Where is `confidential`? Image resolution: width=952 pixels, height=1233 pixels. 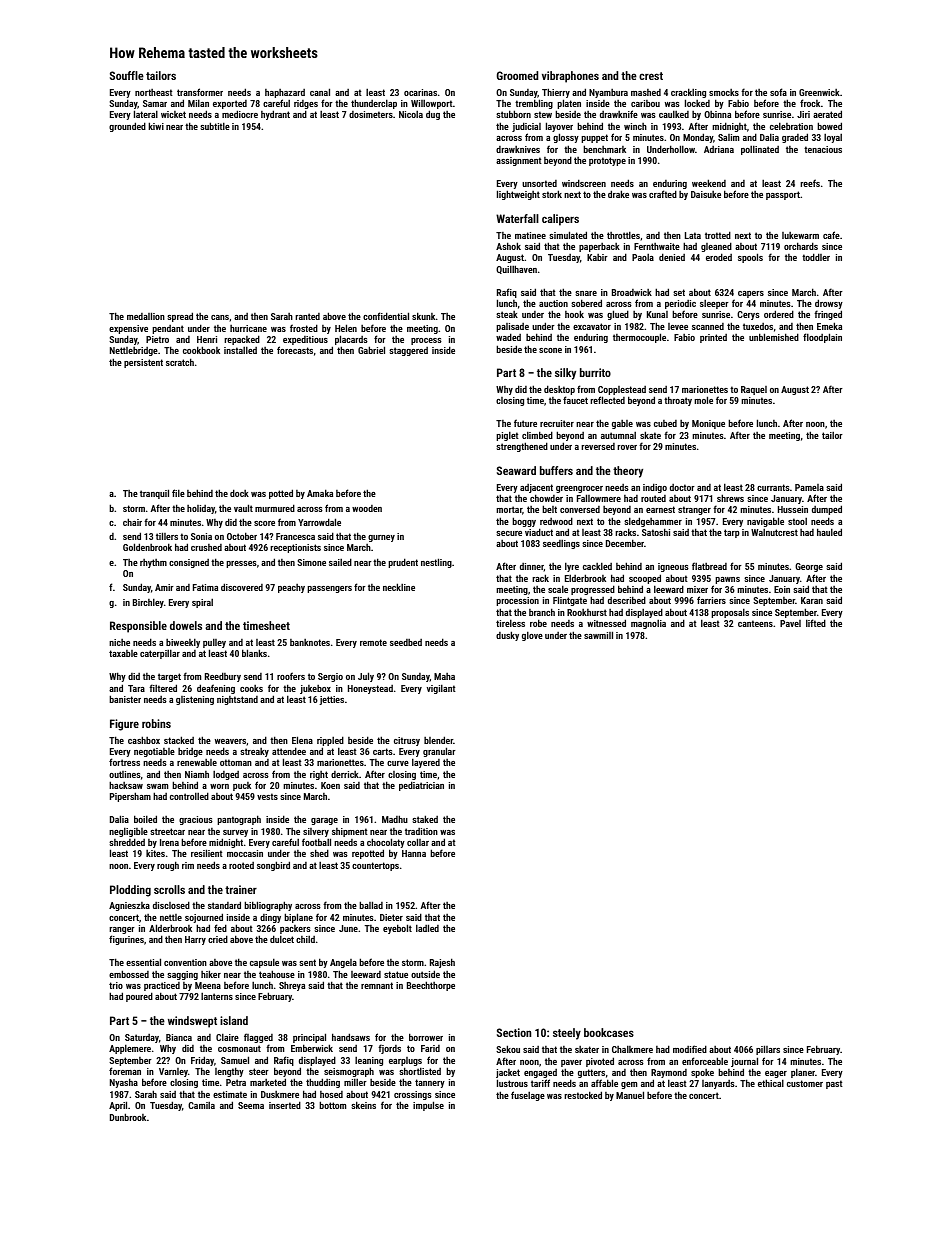 confidential is located at coordinates (386, 316).
